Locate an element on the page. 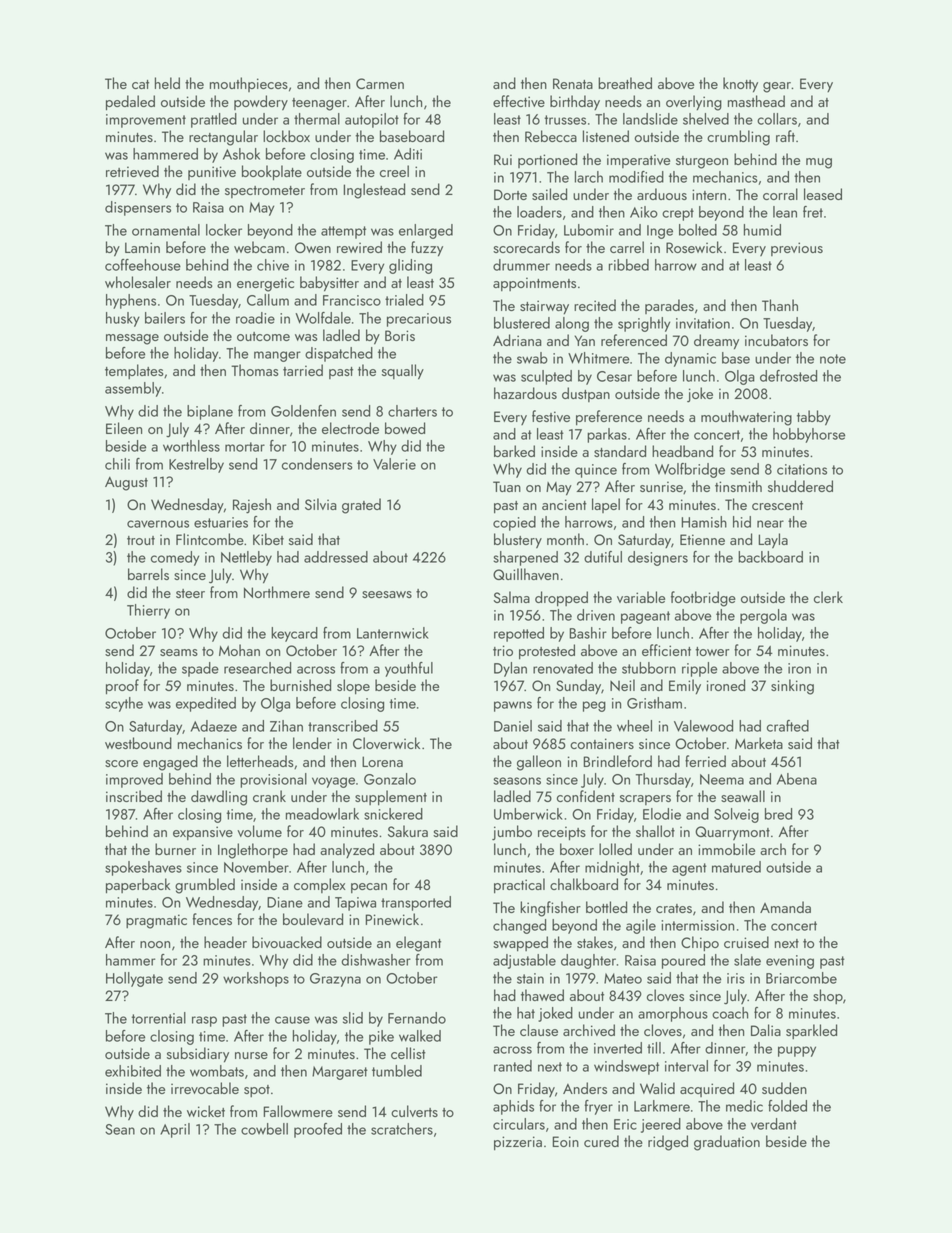 This image has width=952, height=1233. footbridge is located at coordinates (703, 599).
